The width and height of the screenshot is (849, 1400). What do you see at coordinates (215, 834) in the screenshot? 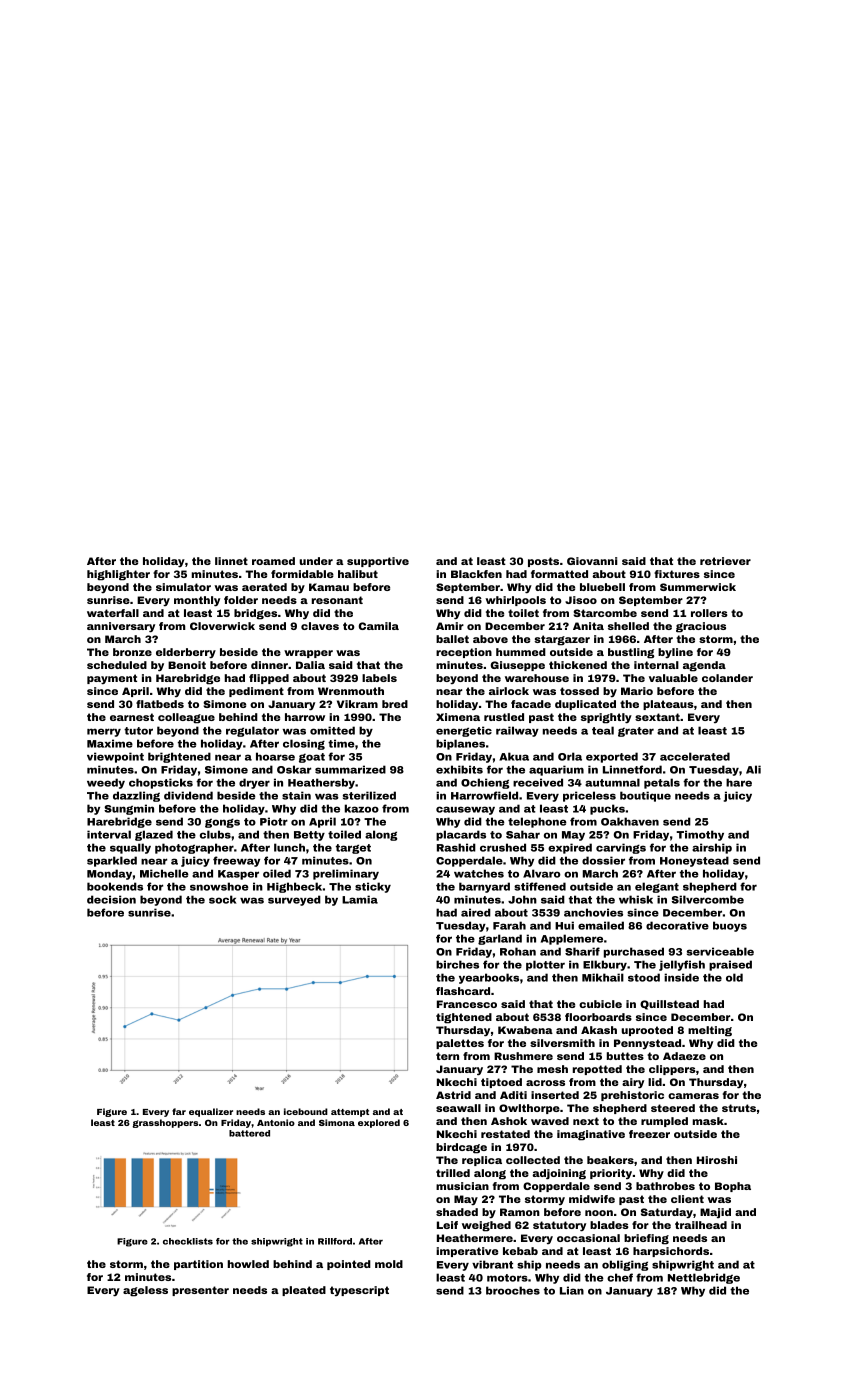
I see `clubs` at bounding box center [215, 834].
